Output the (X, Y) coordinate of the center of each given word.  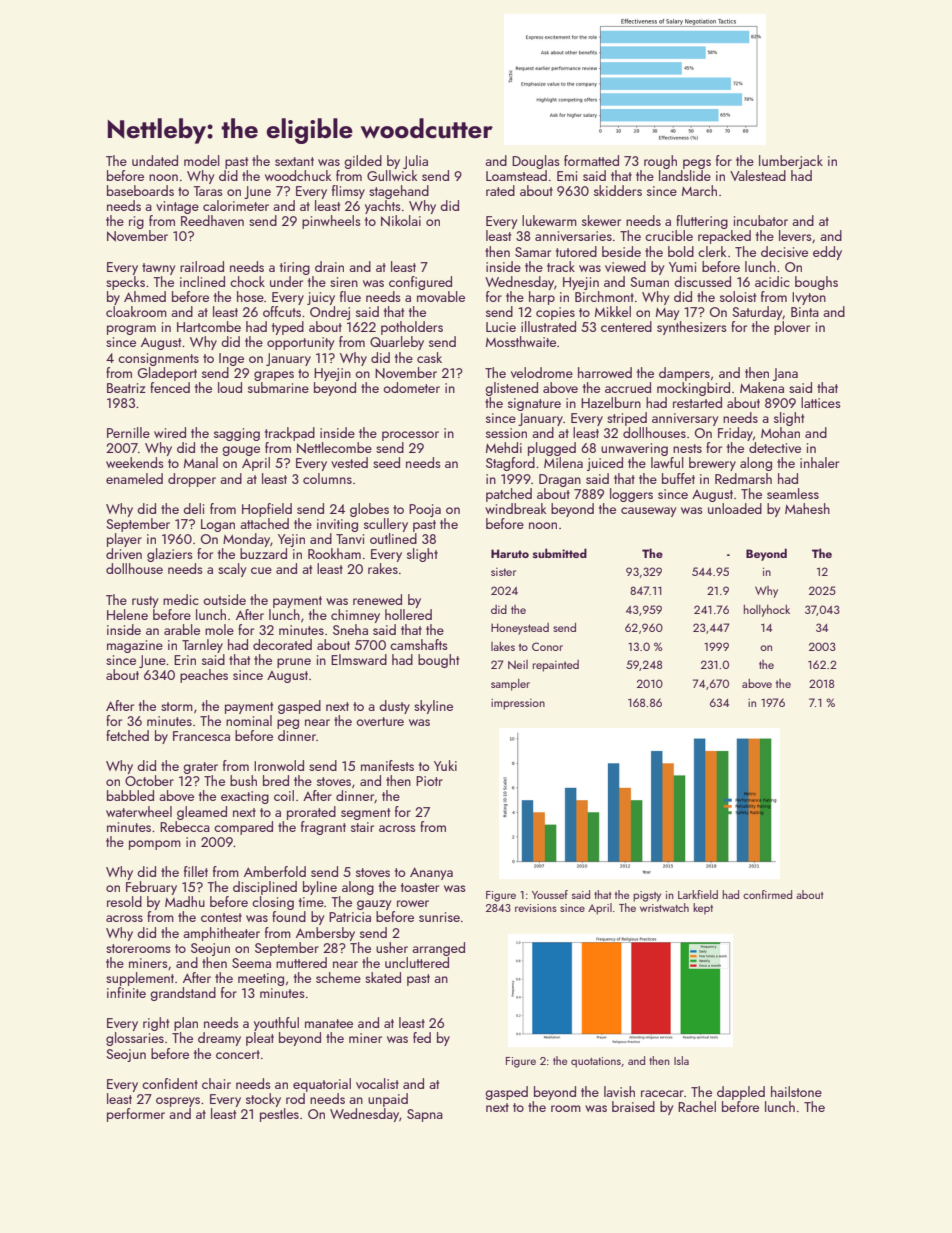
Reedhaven (212, 220)
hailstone (796, 1091)
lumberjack (791, 162)
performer (136, 1115)
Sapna (425, 1115)
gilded (363, 162)
